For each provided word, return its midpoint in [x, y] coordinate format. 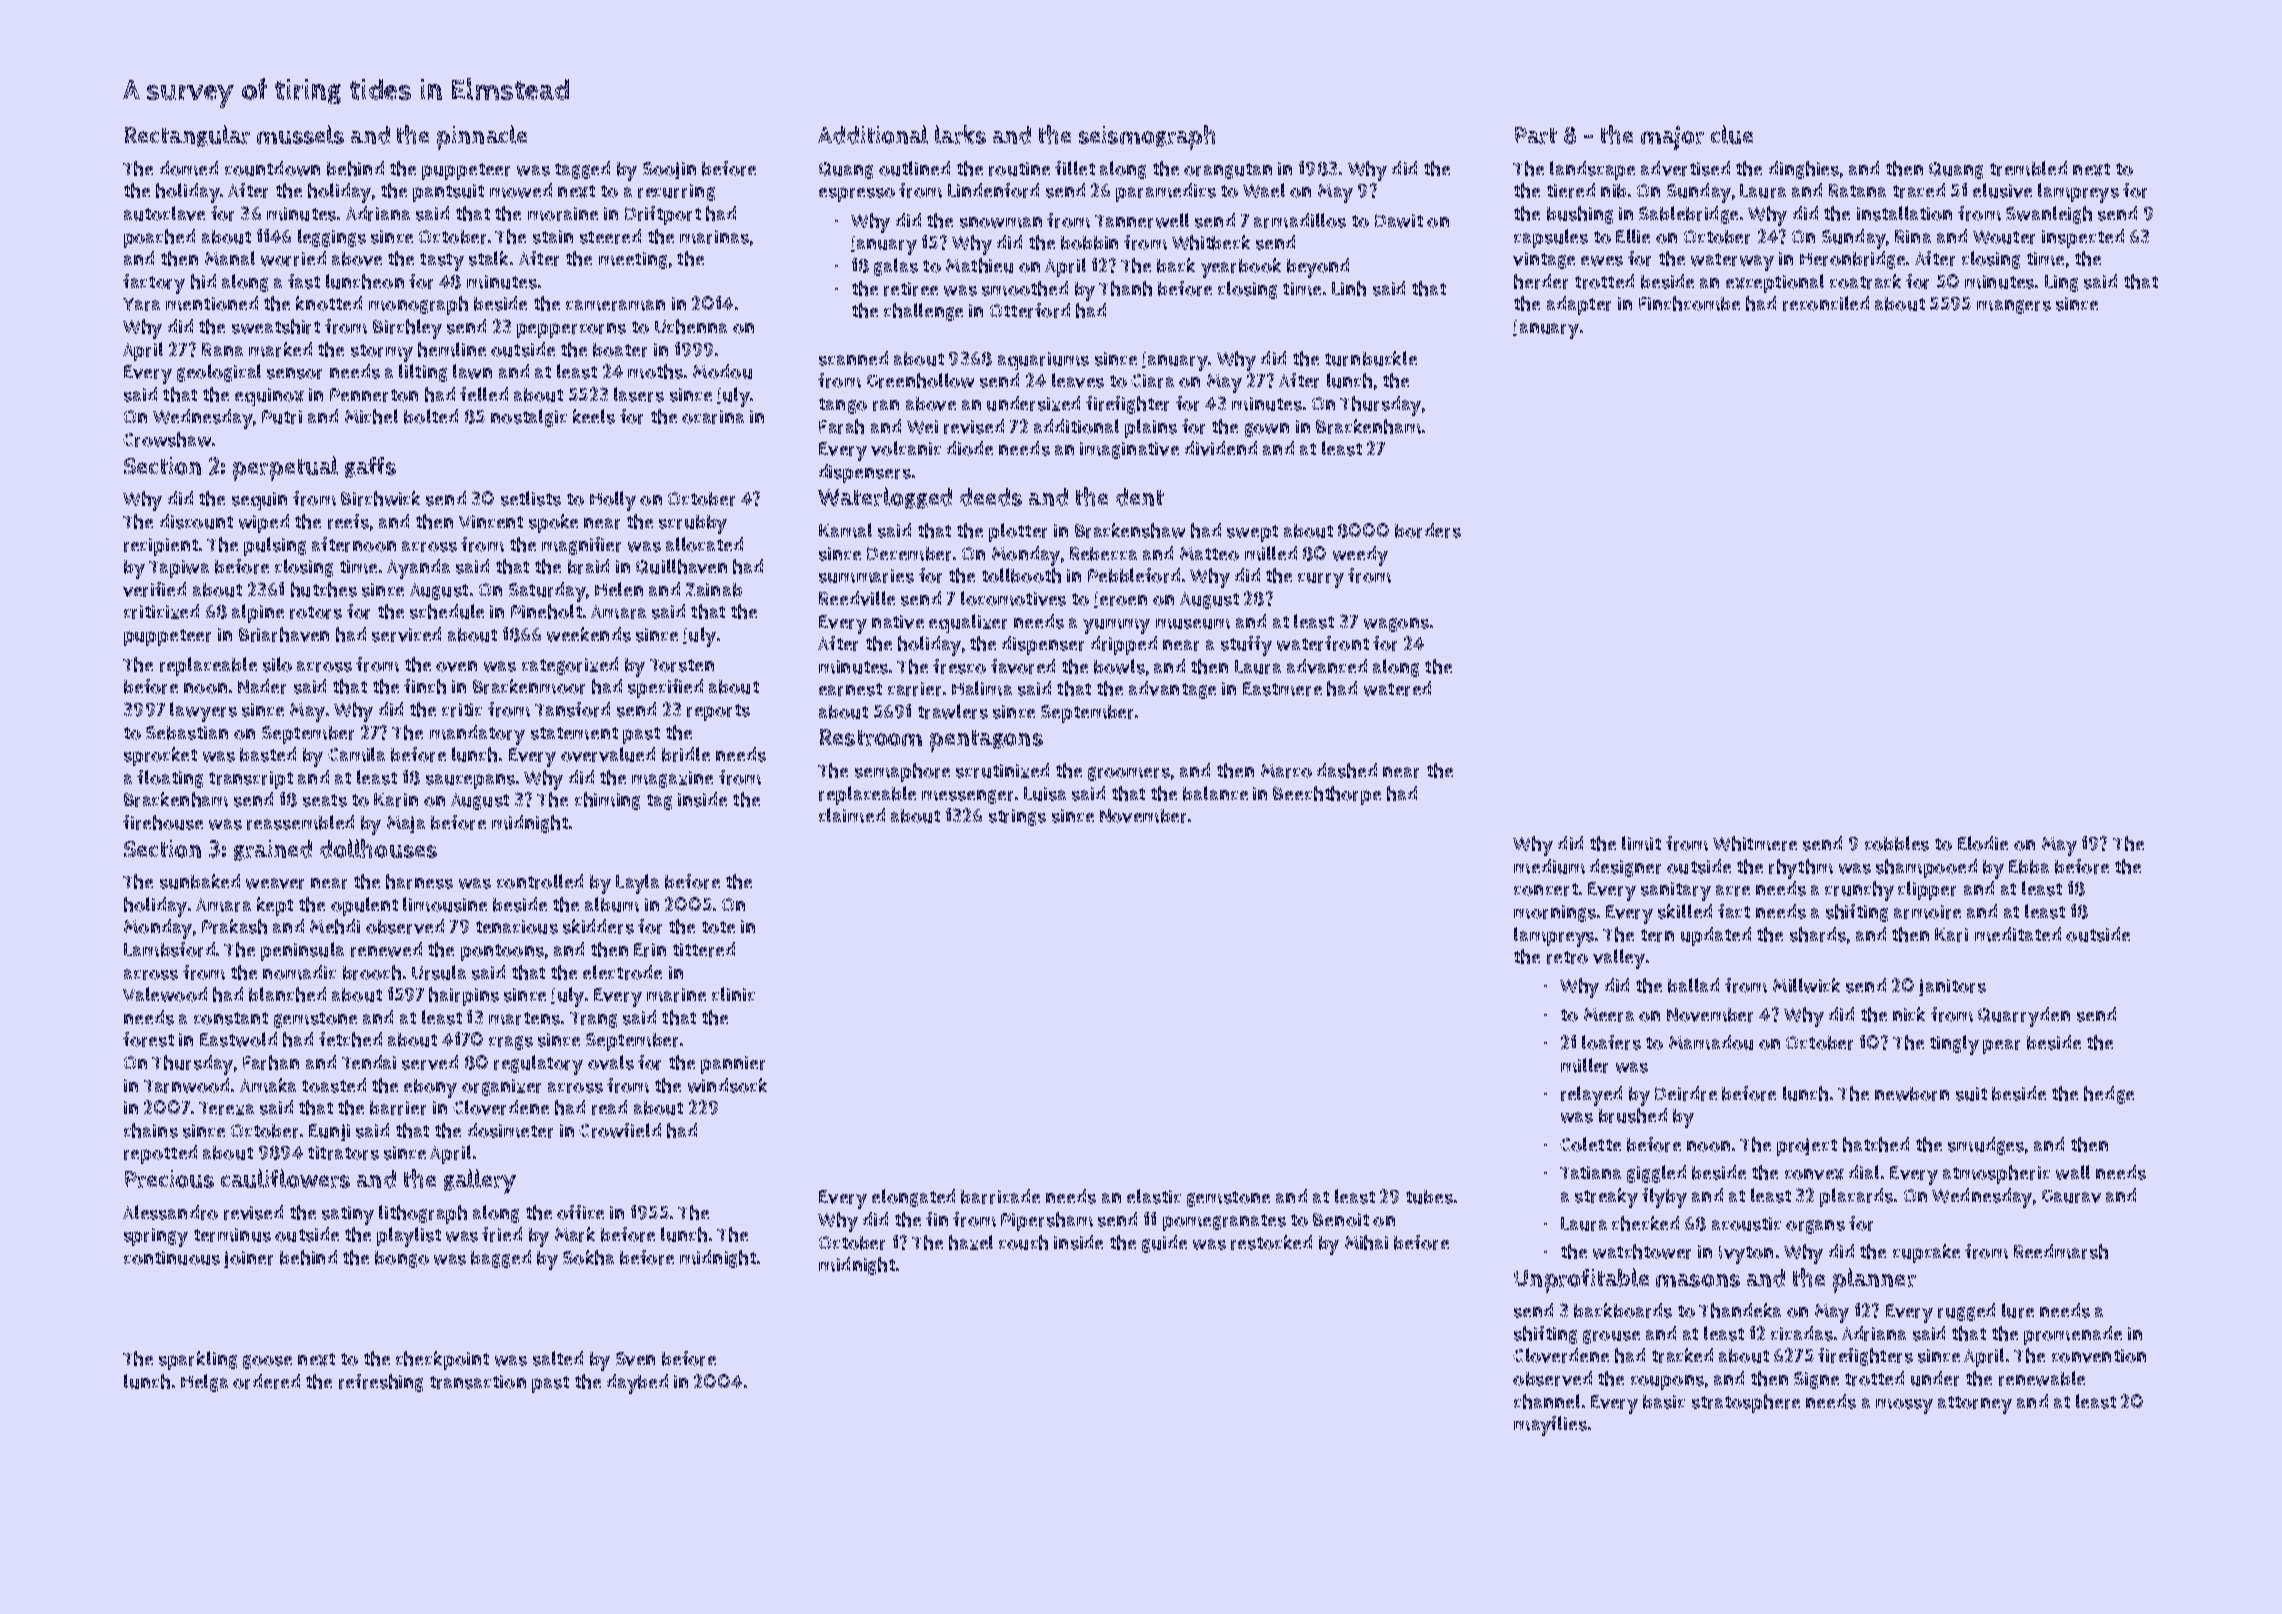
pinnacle [482, 137]
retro [1567, 957]
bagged [501, 1259]
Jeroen [1120, 600]
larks [960, 134]
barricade [1000, 1196]
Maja [406, 824]
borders [1428, 530]
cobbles [1897, 843]
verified [154, 589]
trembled [2028, 168]
